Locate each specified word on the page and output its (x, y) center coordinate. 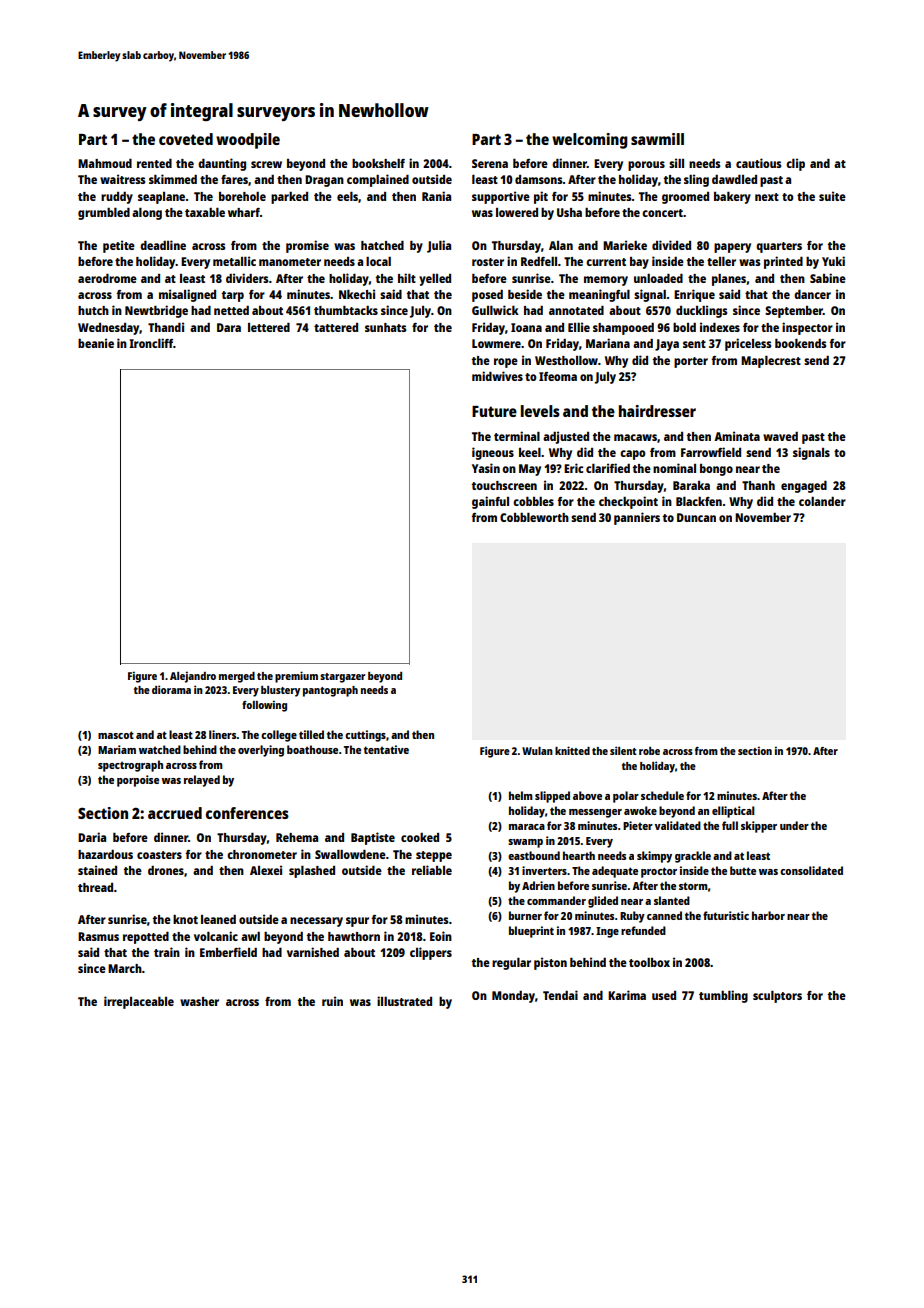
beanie (96, 343)
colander (822, 501)
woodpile (248, 141)
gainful (490, 502)
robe (649, 751)
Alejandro (193, 677)
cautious (758, 163)
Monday (513, 997)
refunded (643, 930)
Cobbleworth (534, 517)
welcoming (590, 141)
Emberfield (228, 952)
